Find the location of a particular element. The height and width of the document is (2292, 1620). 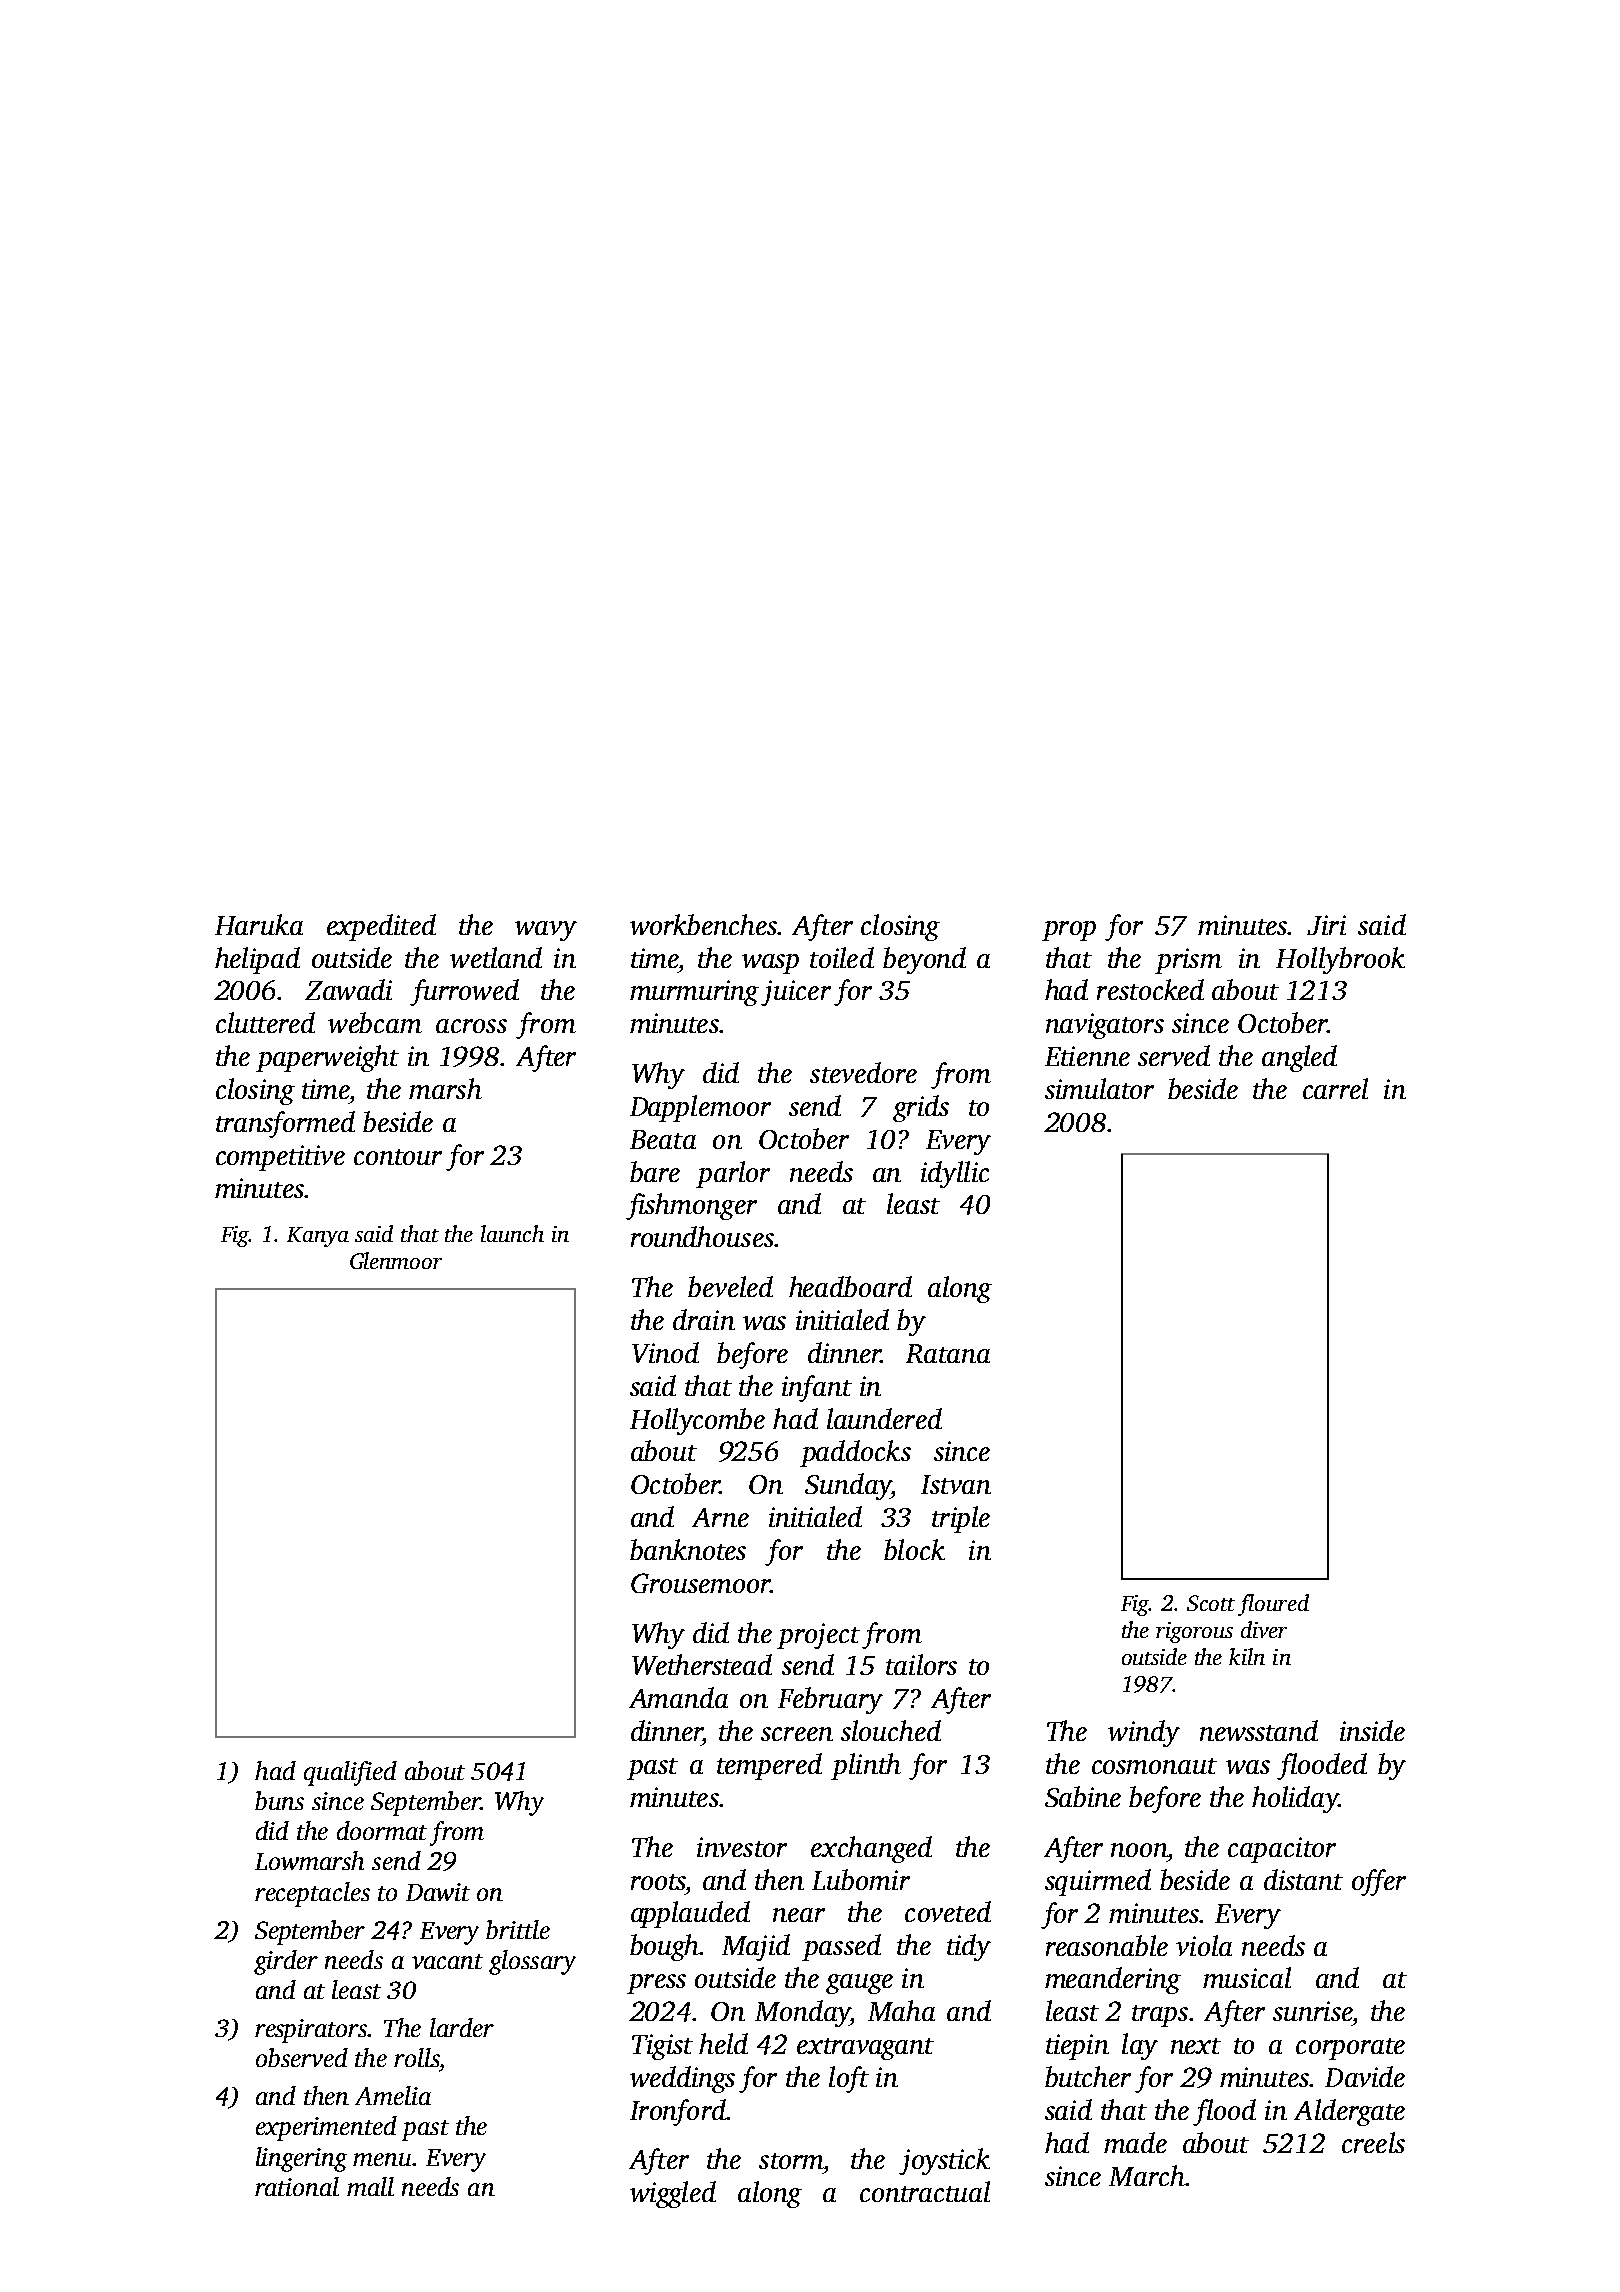

simulator is located at coordinates (1099, 1088).
